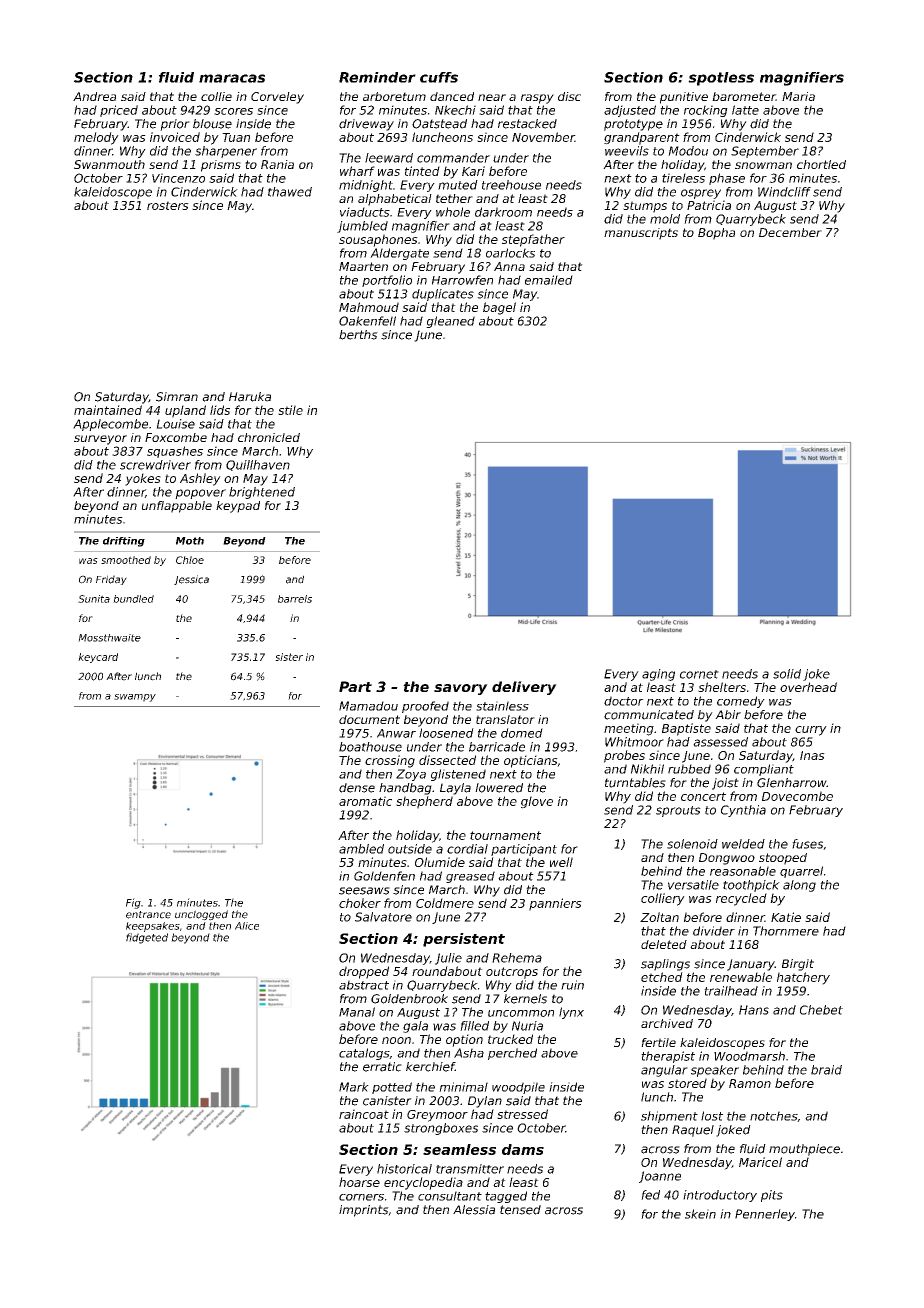 Image resolution: width=924 pixels, height=1308 pixels. Describe the element at coordinates (561, 862) in the image. I see `well` at that location.
